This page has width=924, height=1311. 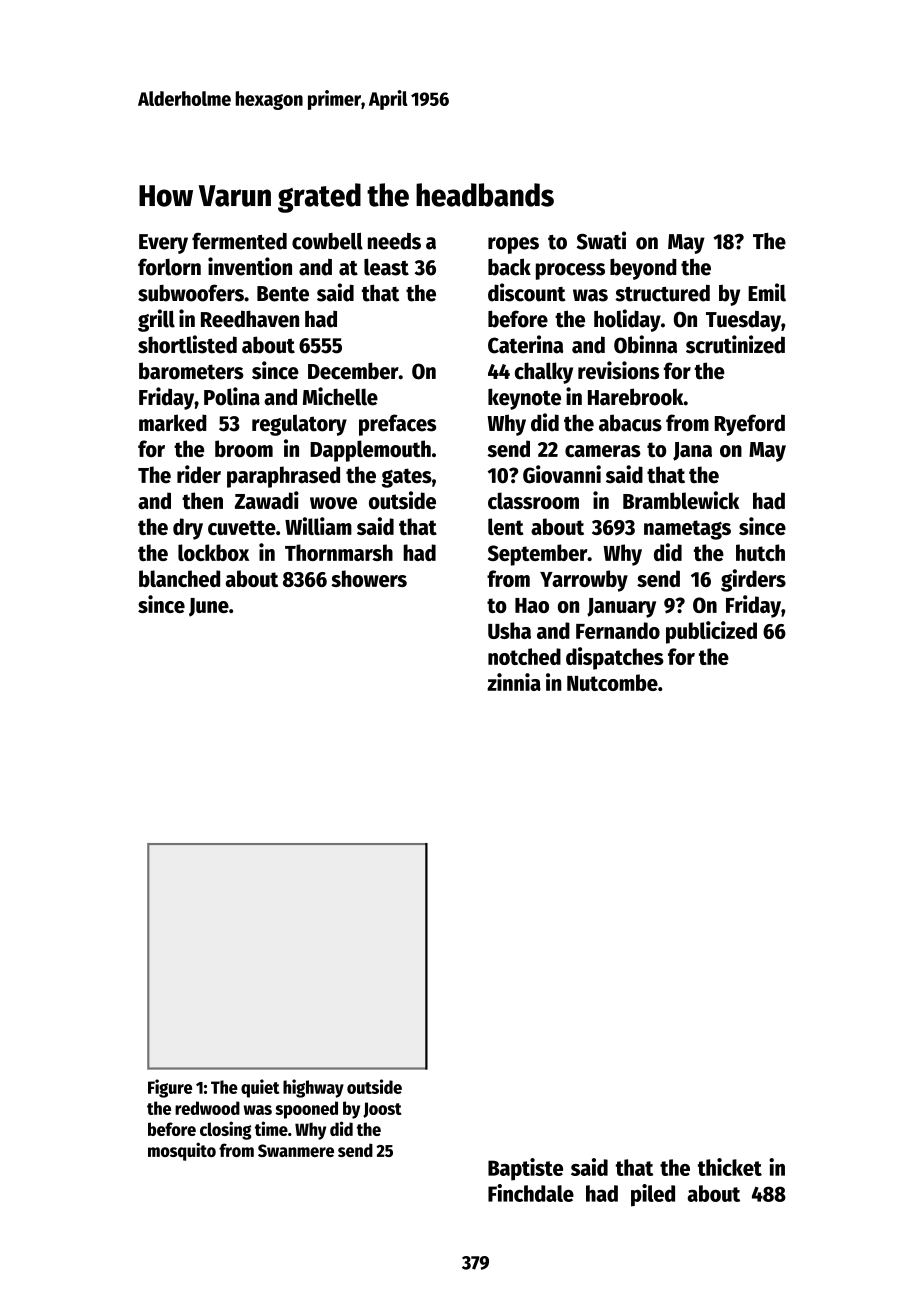 What do you see at coordinates (202, 501) in the page?
I see `then` at bounding box center [202, 501].
